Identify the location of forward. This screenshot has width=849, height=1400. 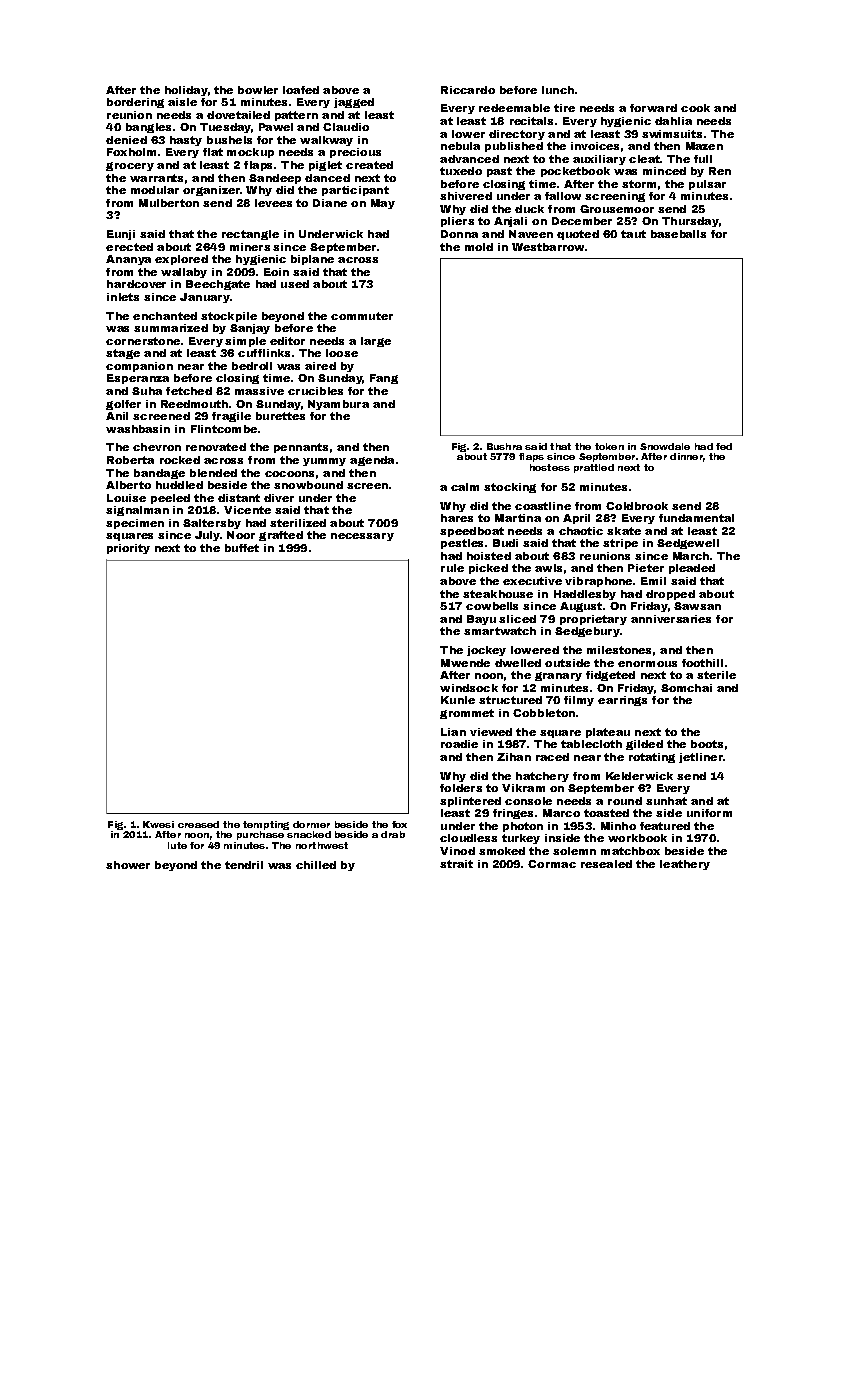
(653, 108).
